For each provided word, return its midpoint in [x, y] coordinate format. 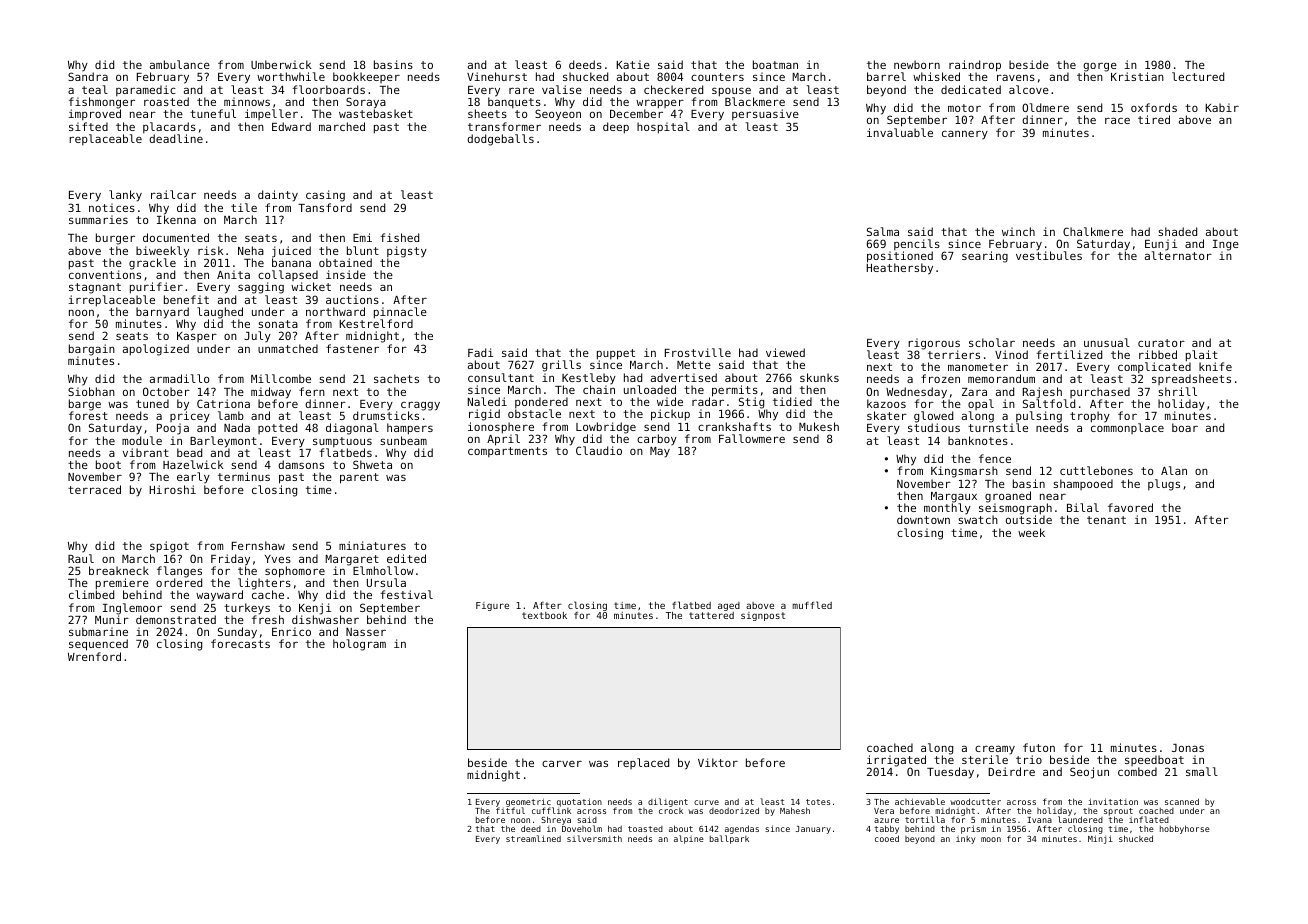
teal [95, 89]
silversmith [594, 838]
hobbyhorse [1185, 829]
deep [616, 128]
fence [995, 458]
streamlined [533, 838]
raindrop [975, 66]
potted [277, 428]
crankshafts [734, 426]
